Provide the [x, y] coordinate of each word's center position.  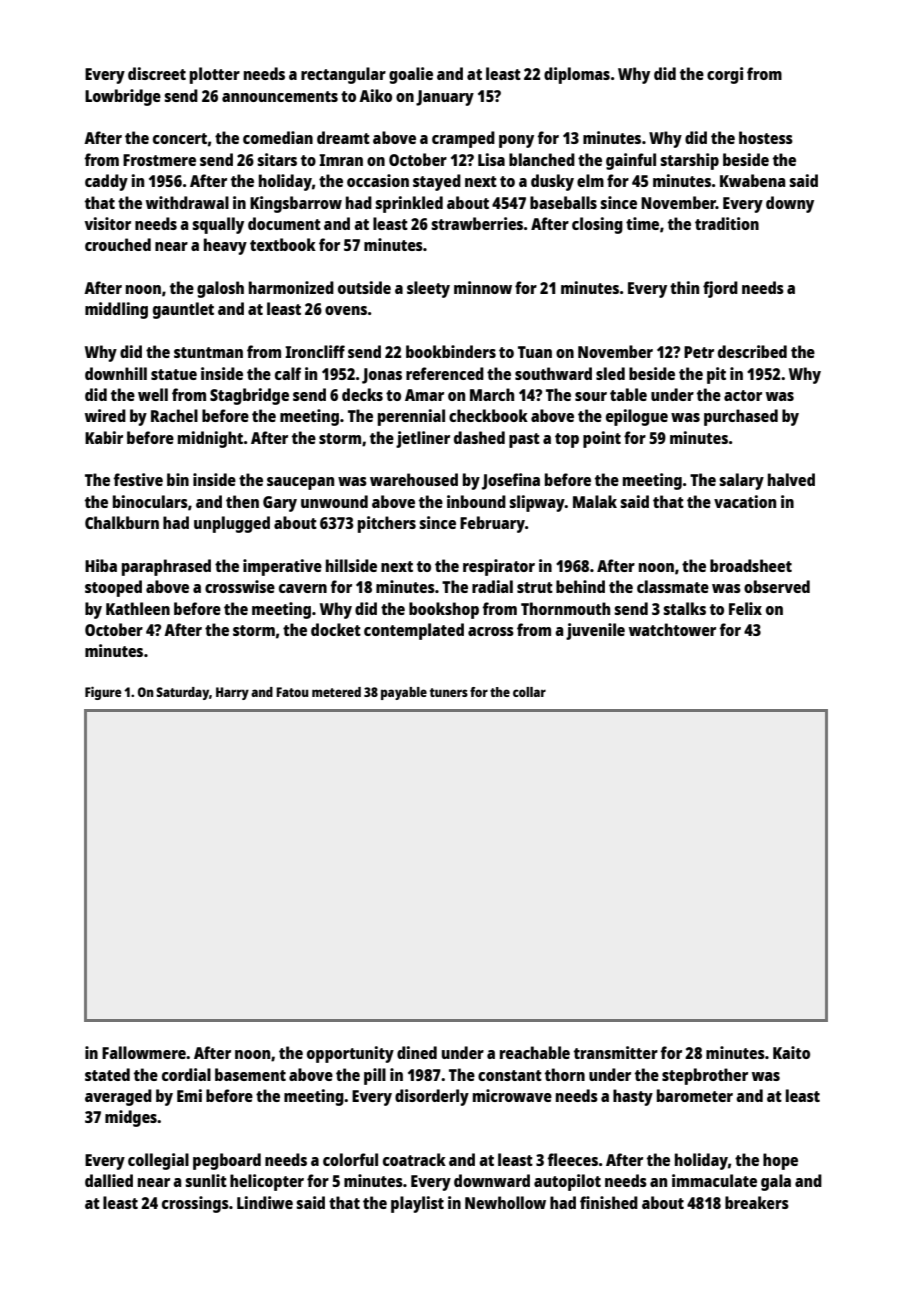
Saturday [182, 693]
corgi [725, 75]
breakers [757, 1202]
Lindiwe [265, 1202]
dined [417, 1052]
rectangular [343, 75]
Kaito [791, 1052]
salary [741, 481]
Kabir [104, 437]
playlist [417, 1204]
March [492, 394]
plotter [215, 75]
